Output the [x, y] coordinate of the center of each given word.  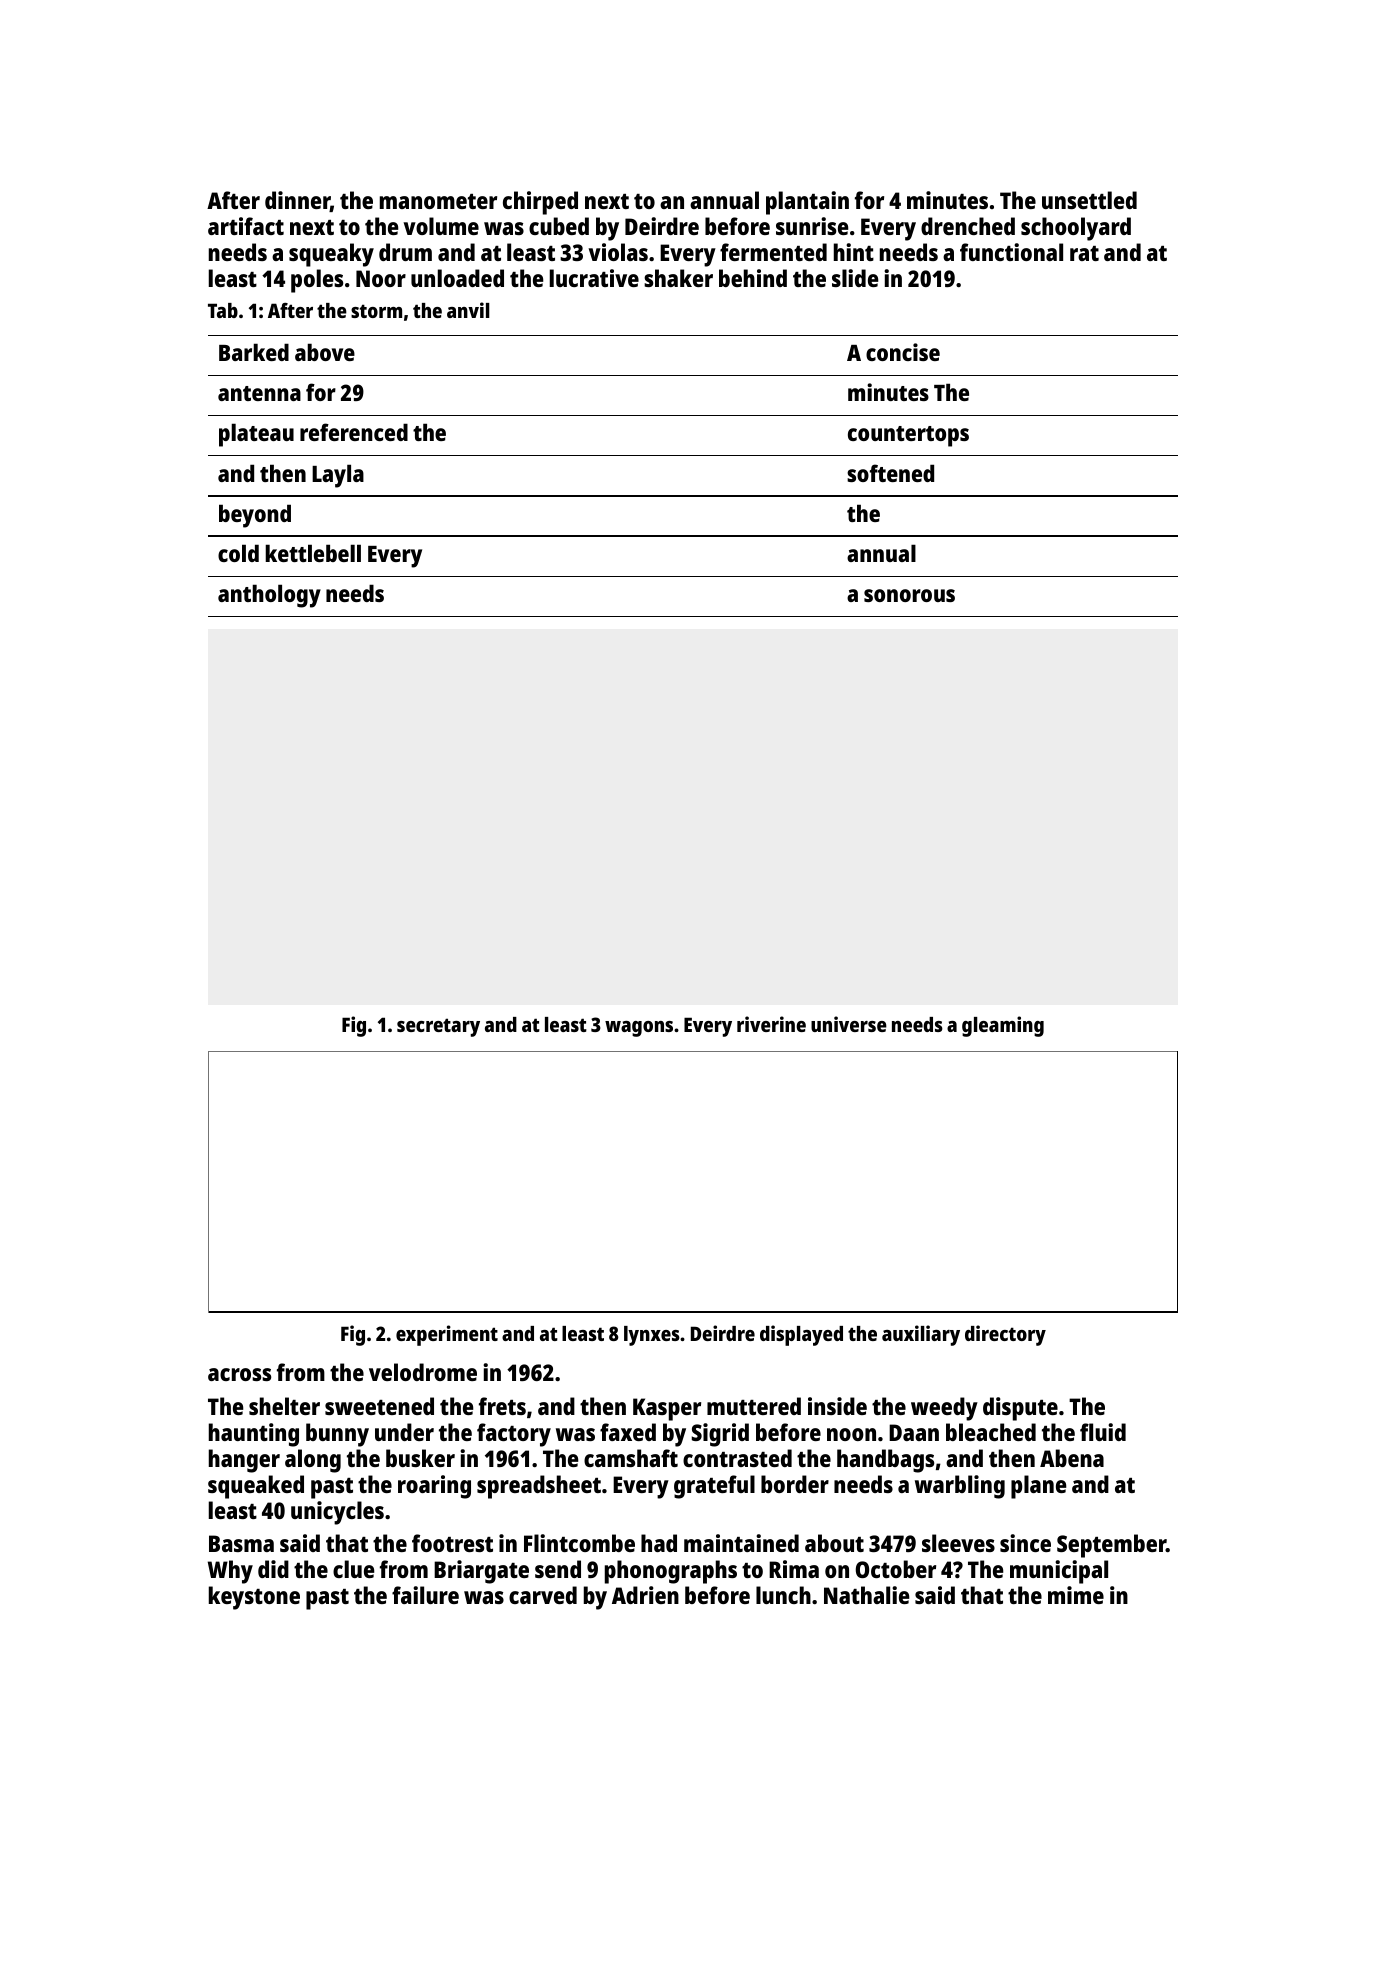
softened [890, 473]
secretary [438, 1027]
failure [425, 1595]
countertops [908, 436]
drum [405, 252]
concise [903, 352]
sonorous [909, 595]
